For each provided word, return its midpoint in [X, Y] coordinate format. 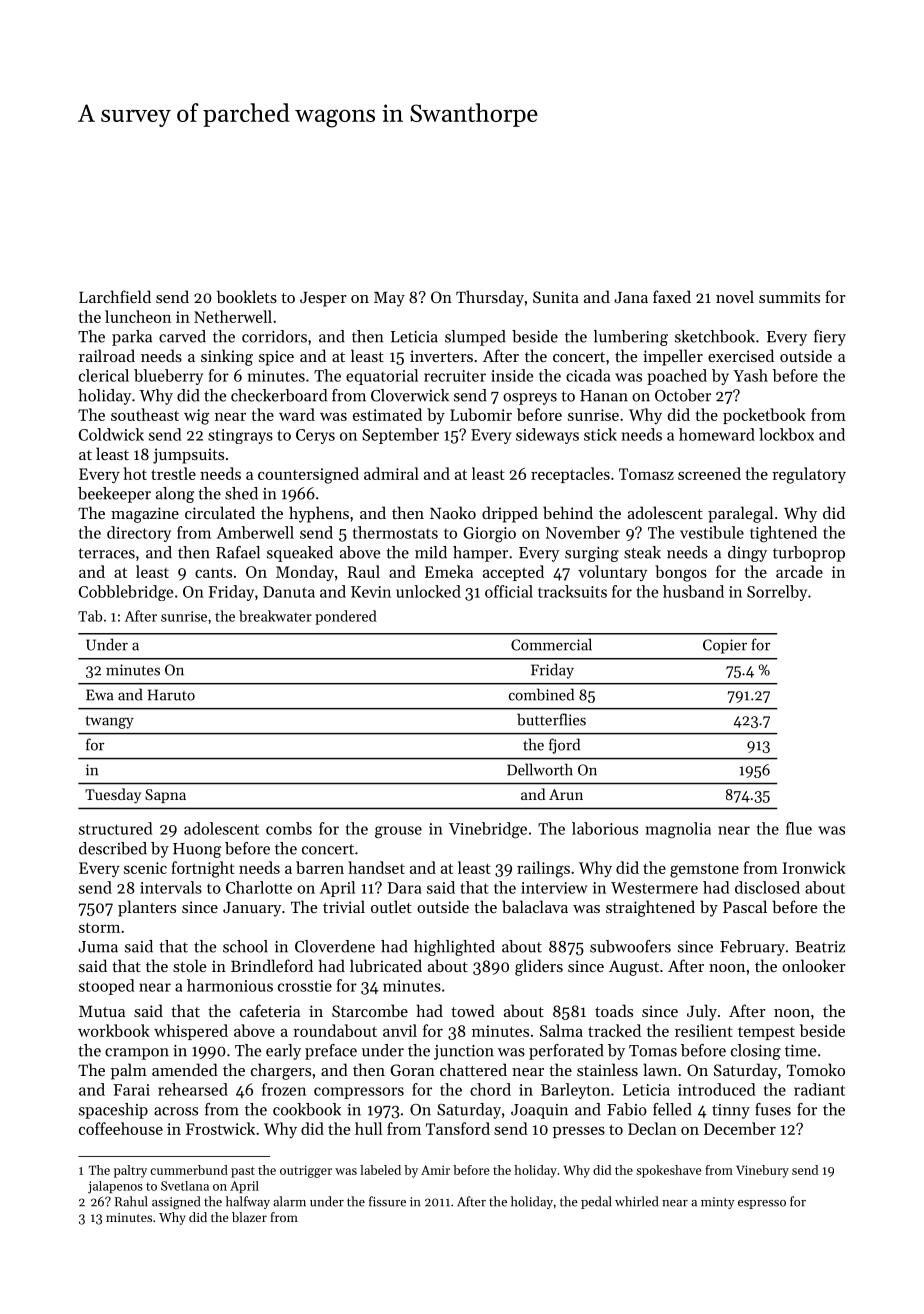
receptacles [570, 475]
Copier [725, 646]
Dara [404, 888]
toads [614, 1010]
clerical [104, 375]
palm [129, 1071]
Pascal [745, 906]
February [752, 948]
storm [99, 928]
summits [789, 297]
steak [642, 552]
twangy [110, 722]
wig [196, 417]
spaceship [113, 1111]
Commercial [551, 644]
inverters [441, 356]
